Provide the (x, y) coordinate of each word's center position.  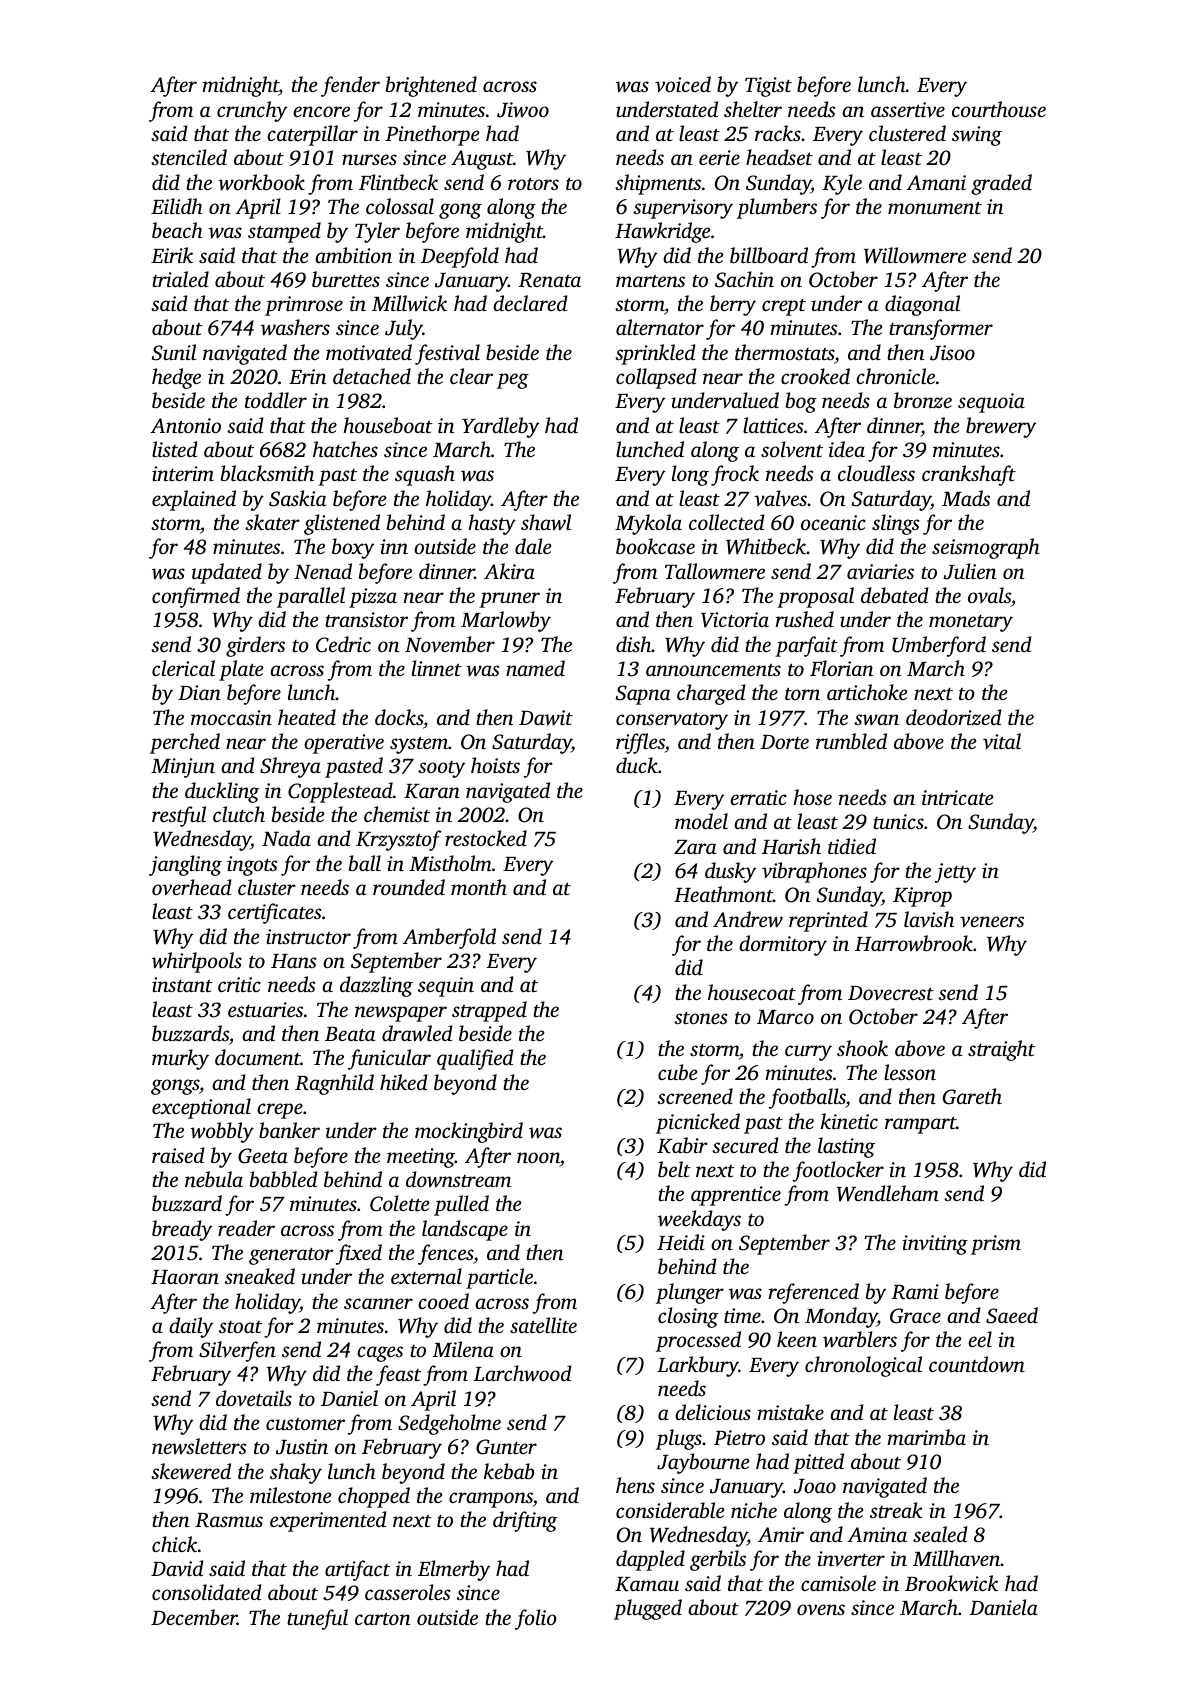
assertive (908, 109)
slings (895, 524)
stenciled (189, 157)
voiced (683, 84)
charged (711, 694)
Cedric (343, 644)
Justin (302, 1447)
